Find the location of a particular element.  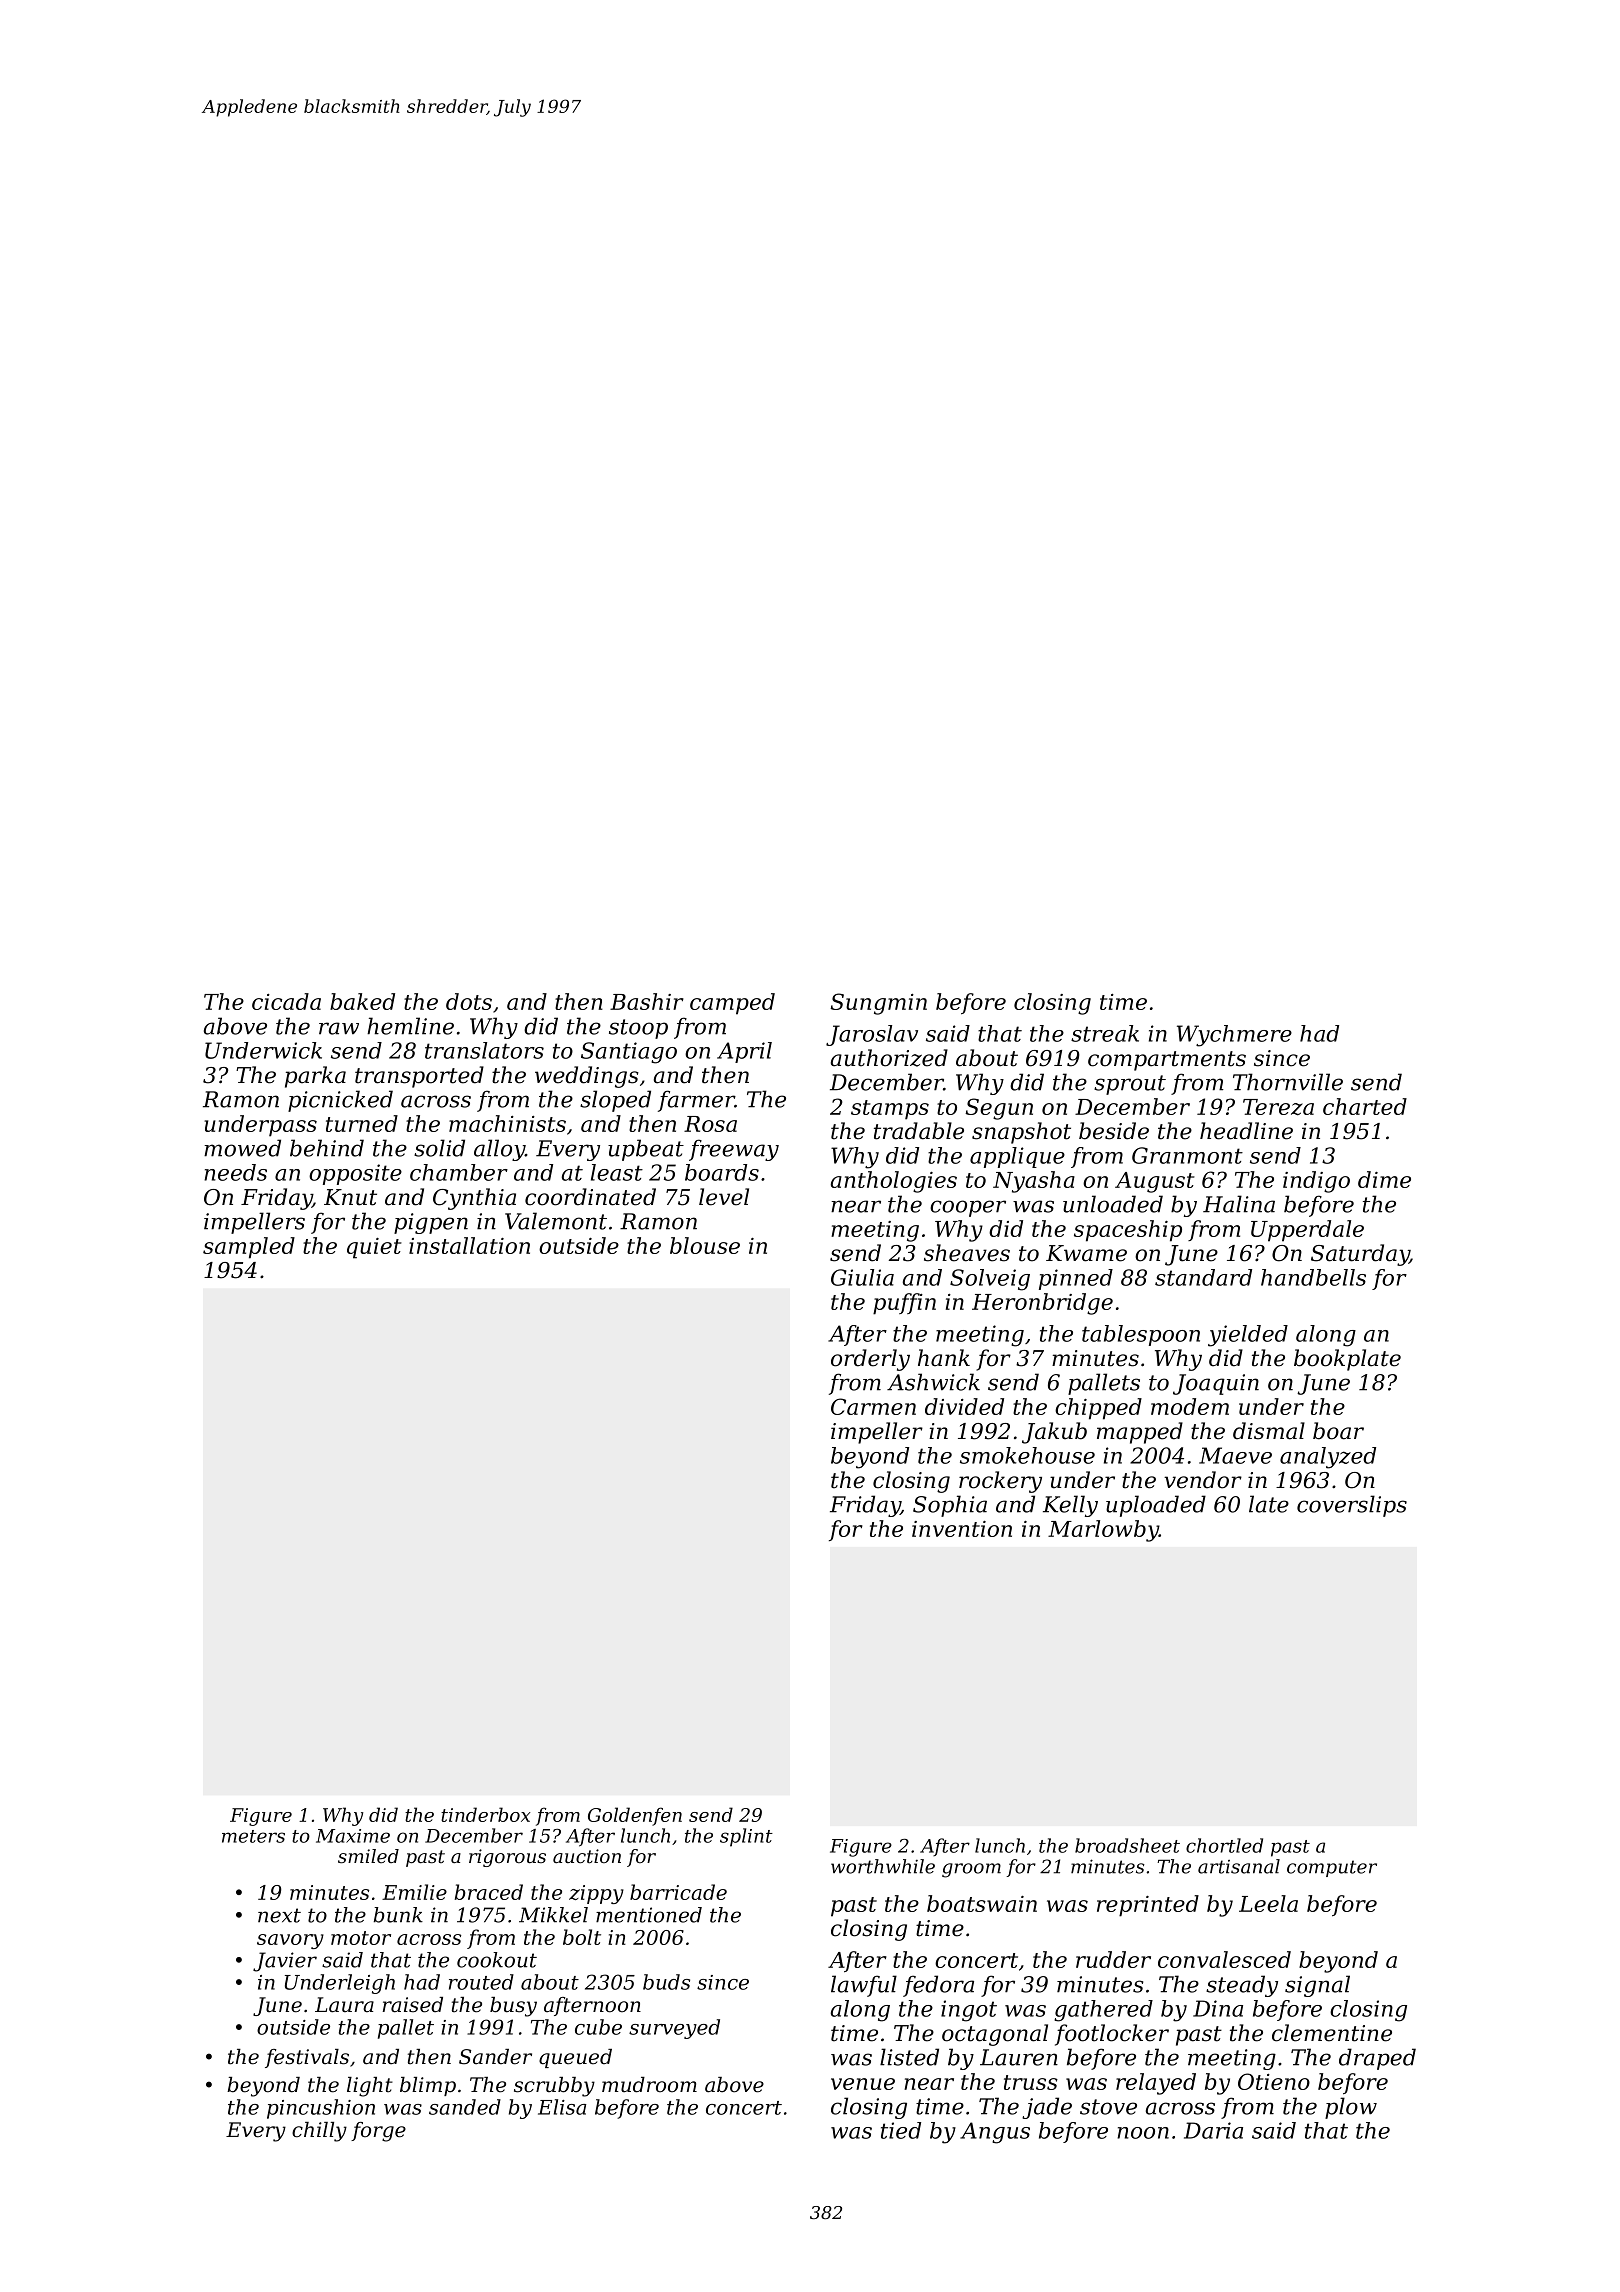

Maxime is located at coordinates (353, 1836).
